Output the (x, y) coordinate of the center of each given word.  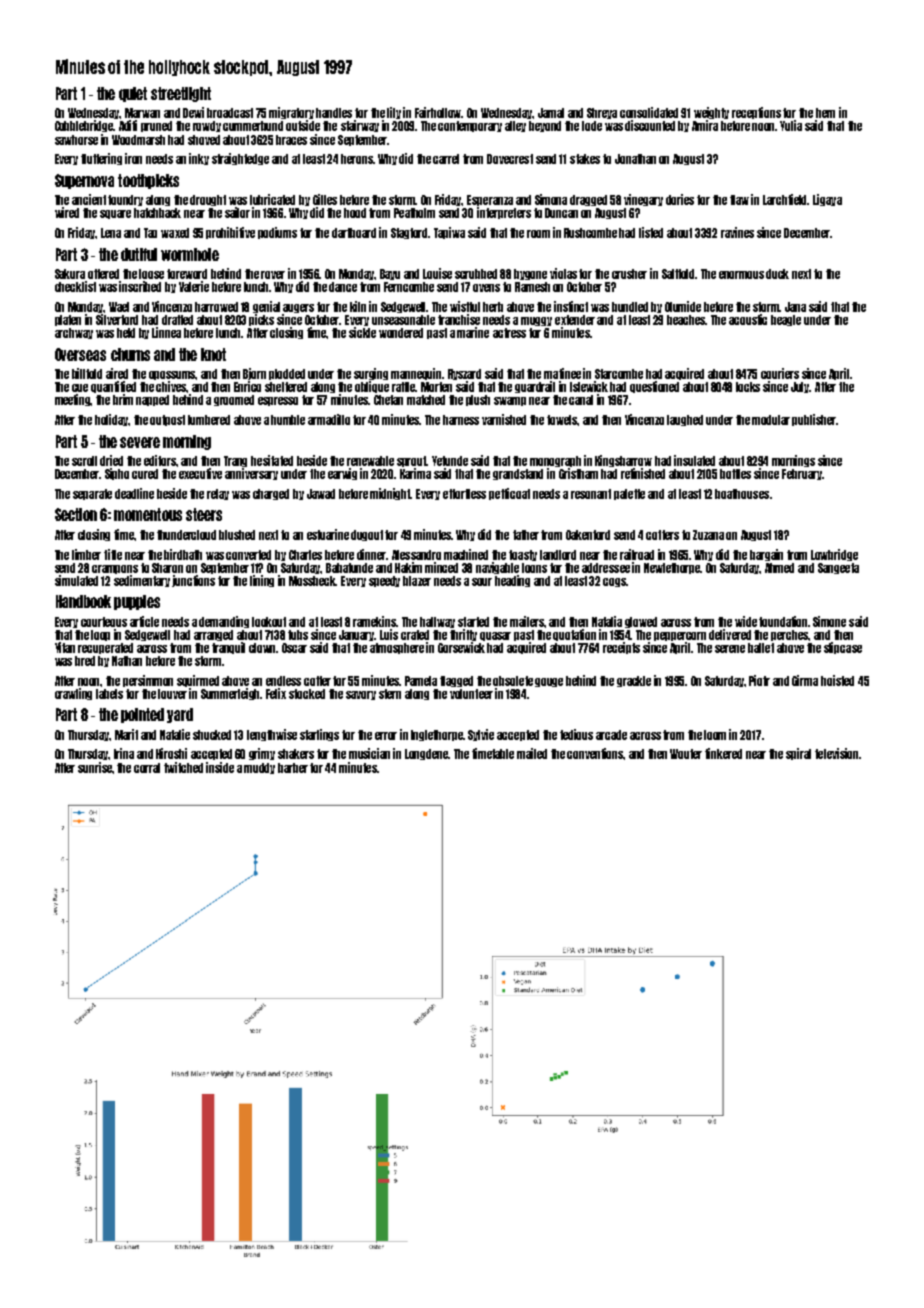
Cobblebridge (84, 126)
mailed (532, 753)
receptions (756, 113)
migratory (291, 113)
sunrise (95, 767)
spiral (798, 754)
